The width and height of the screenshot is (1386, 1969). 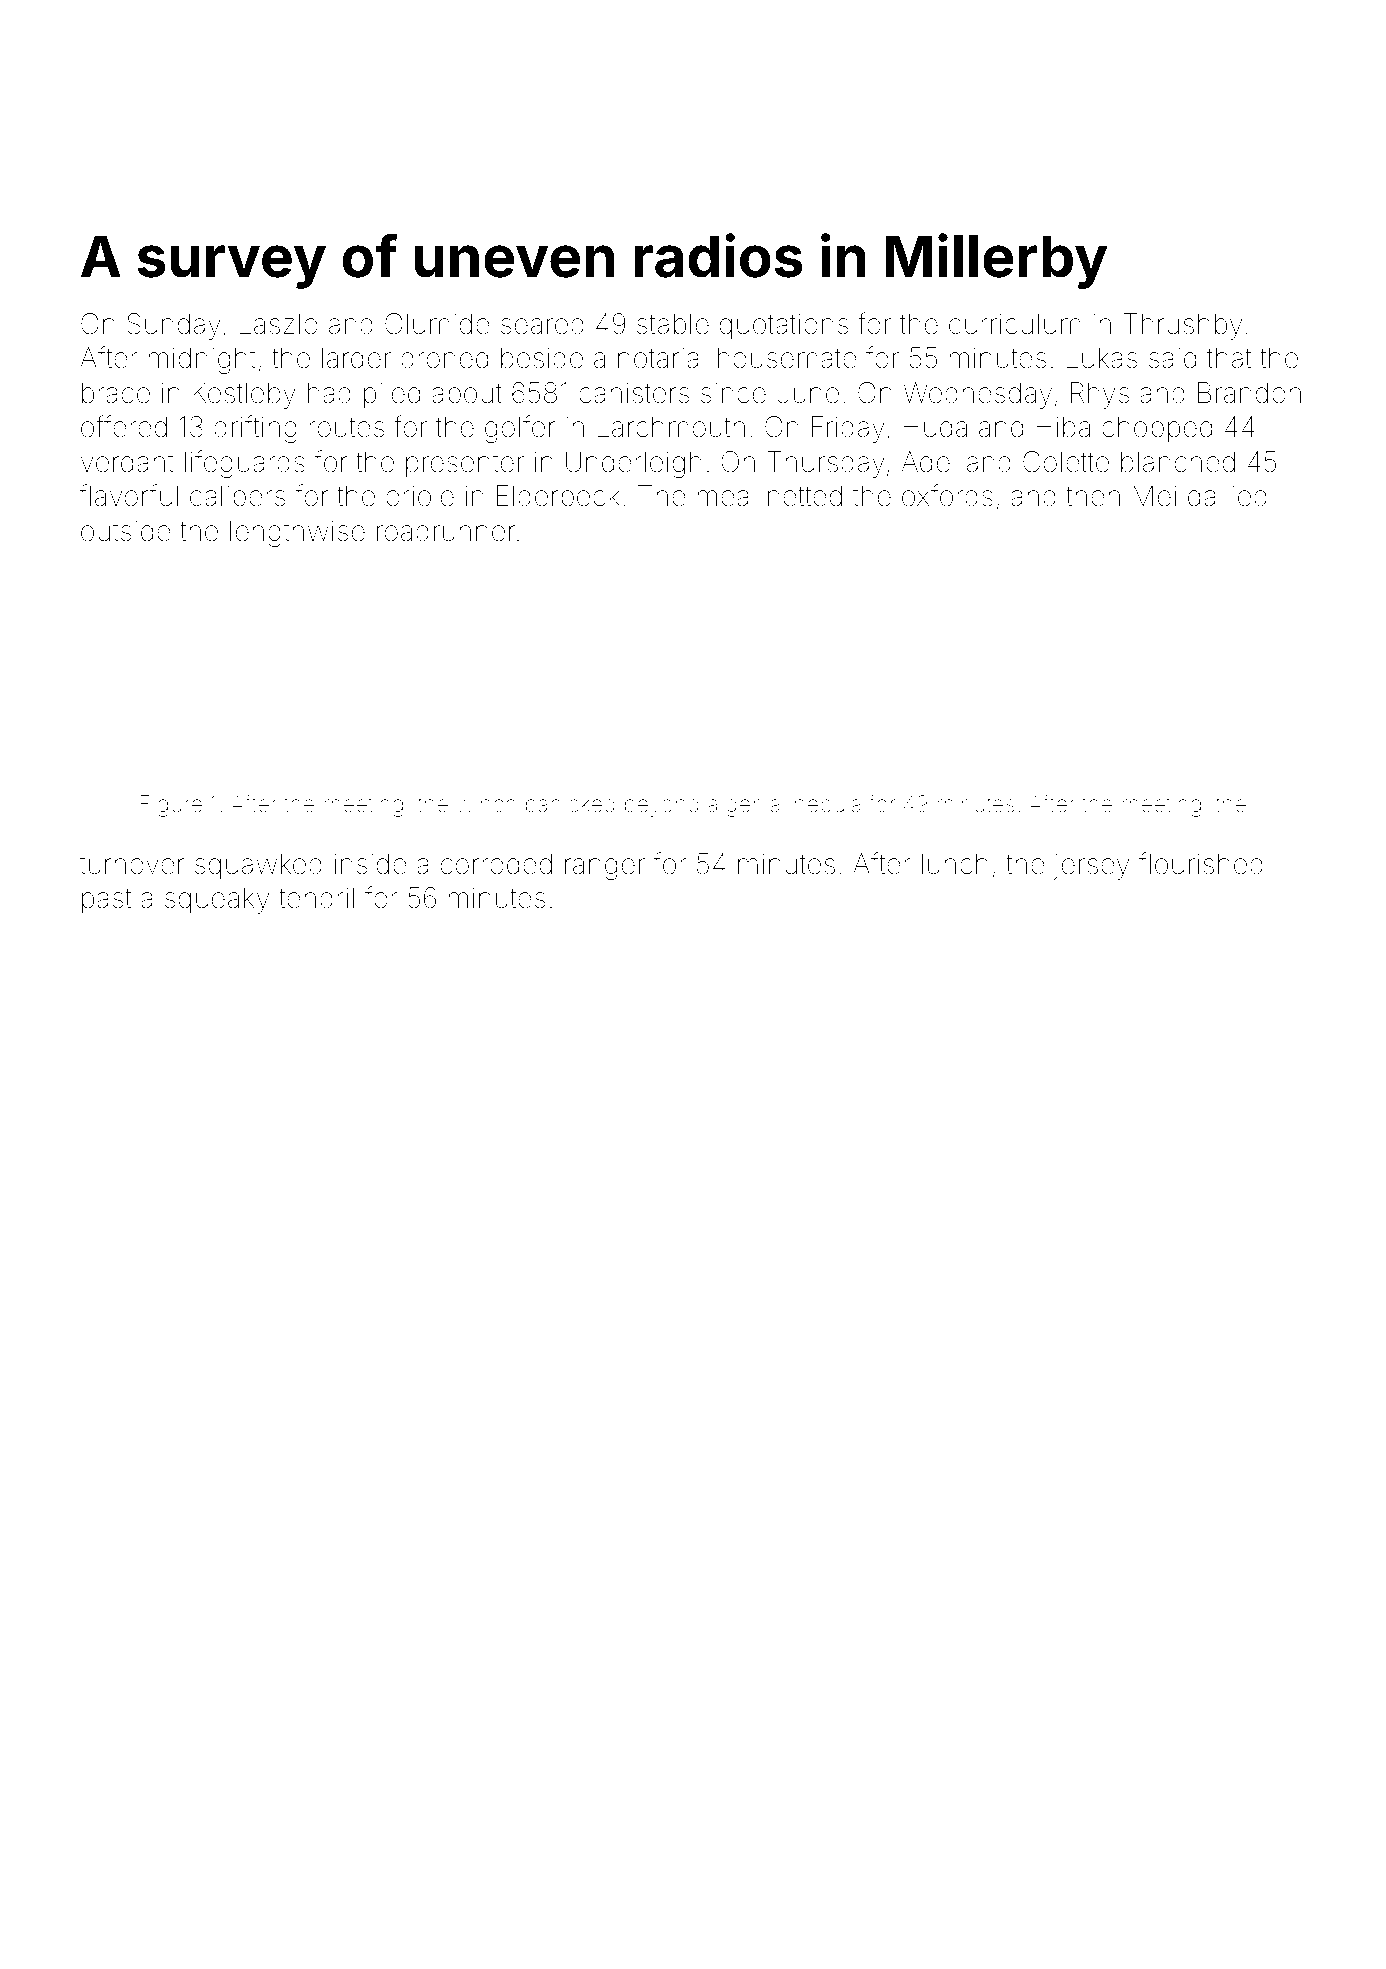 I want to click on genial, so click(x=755, y=806).
